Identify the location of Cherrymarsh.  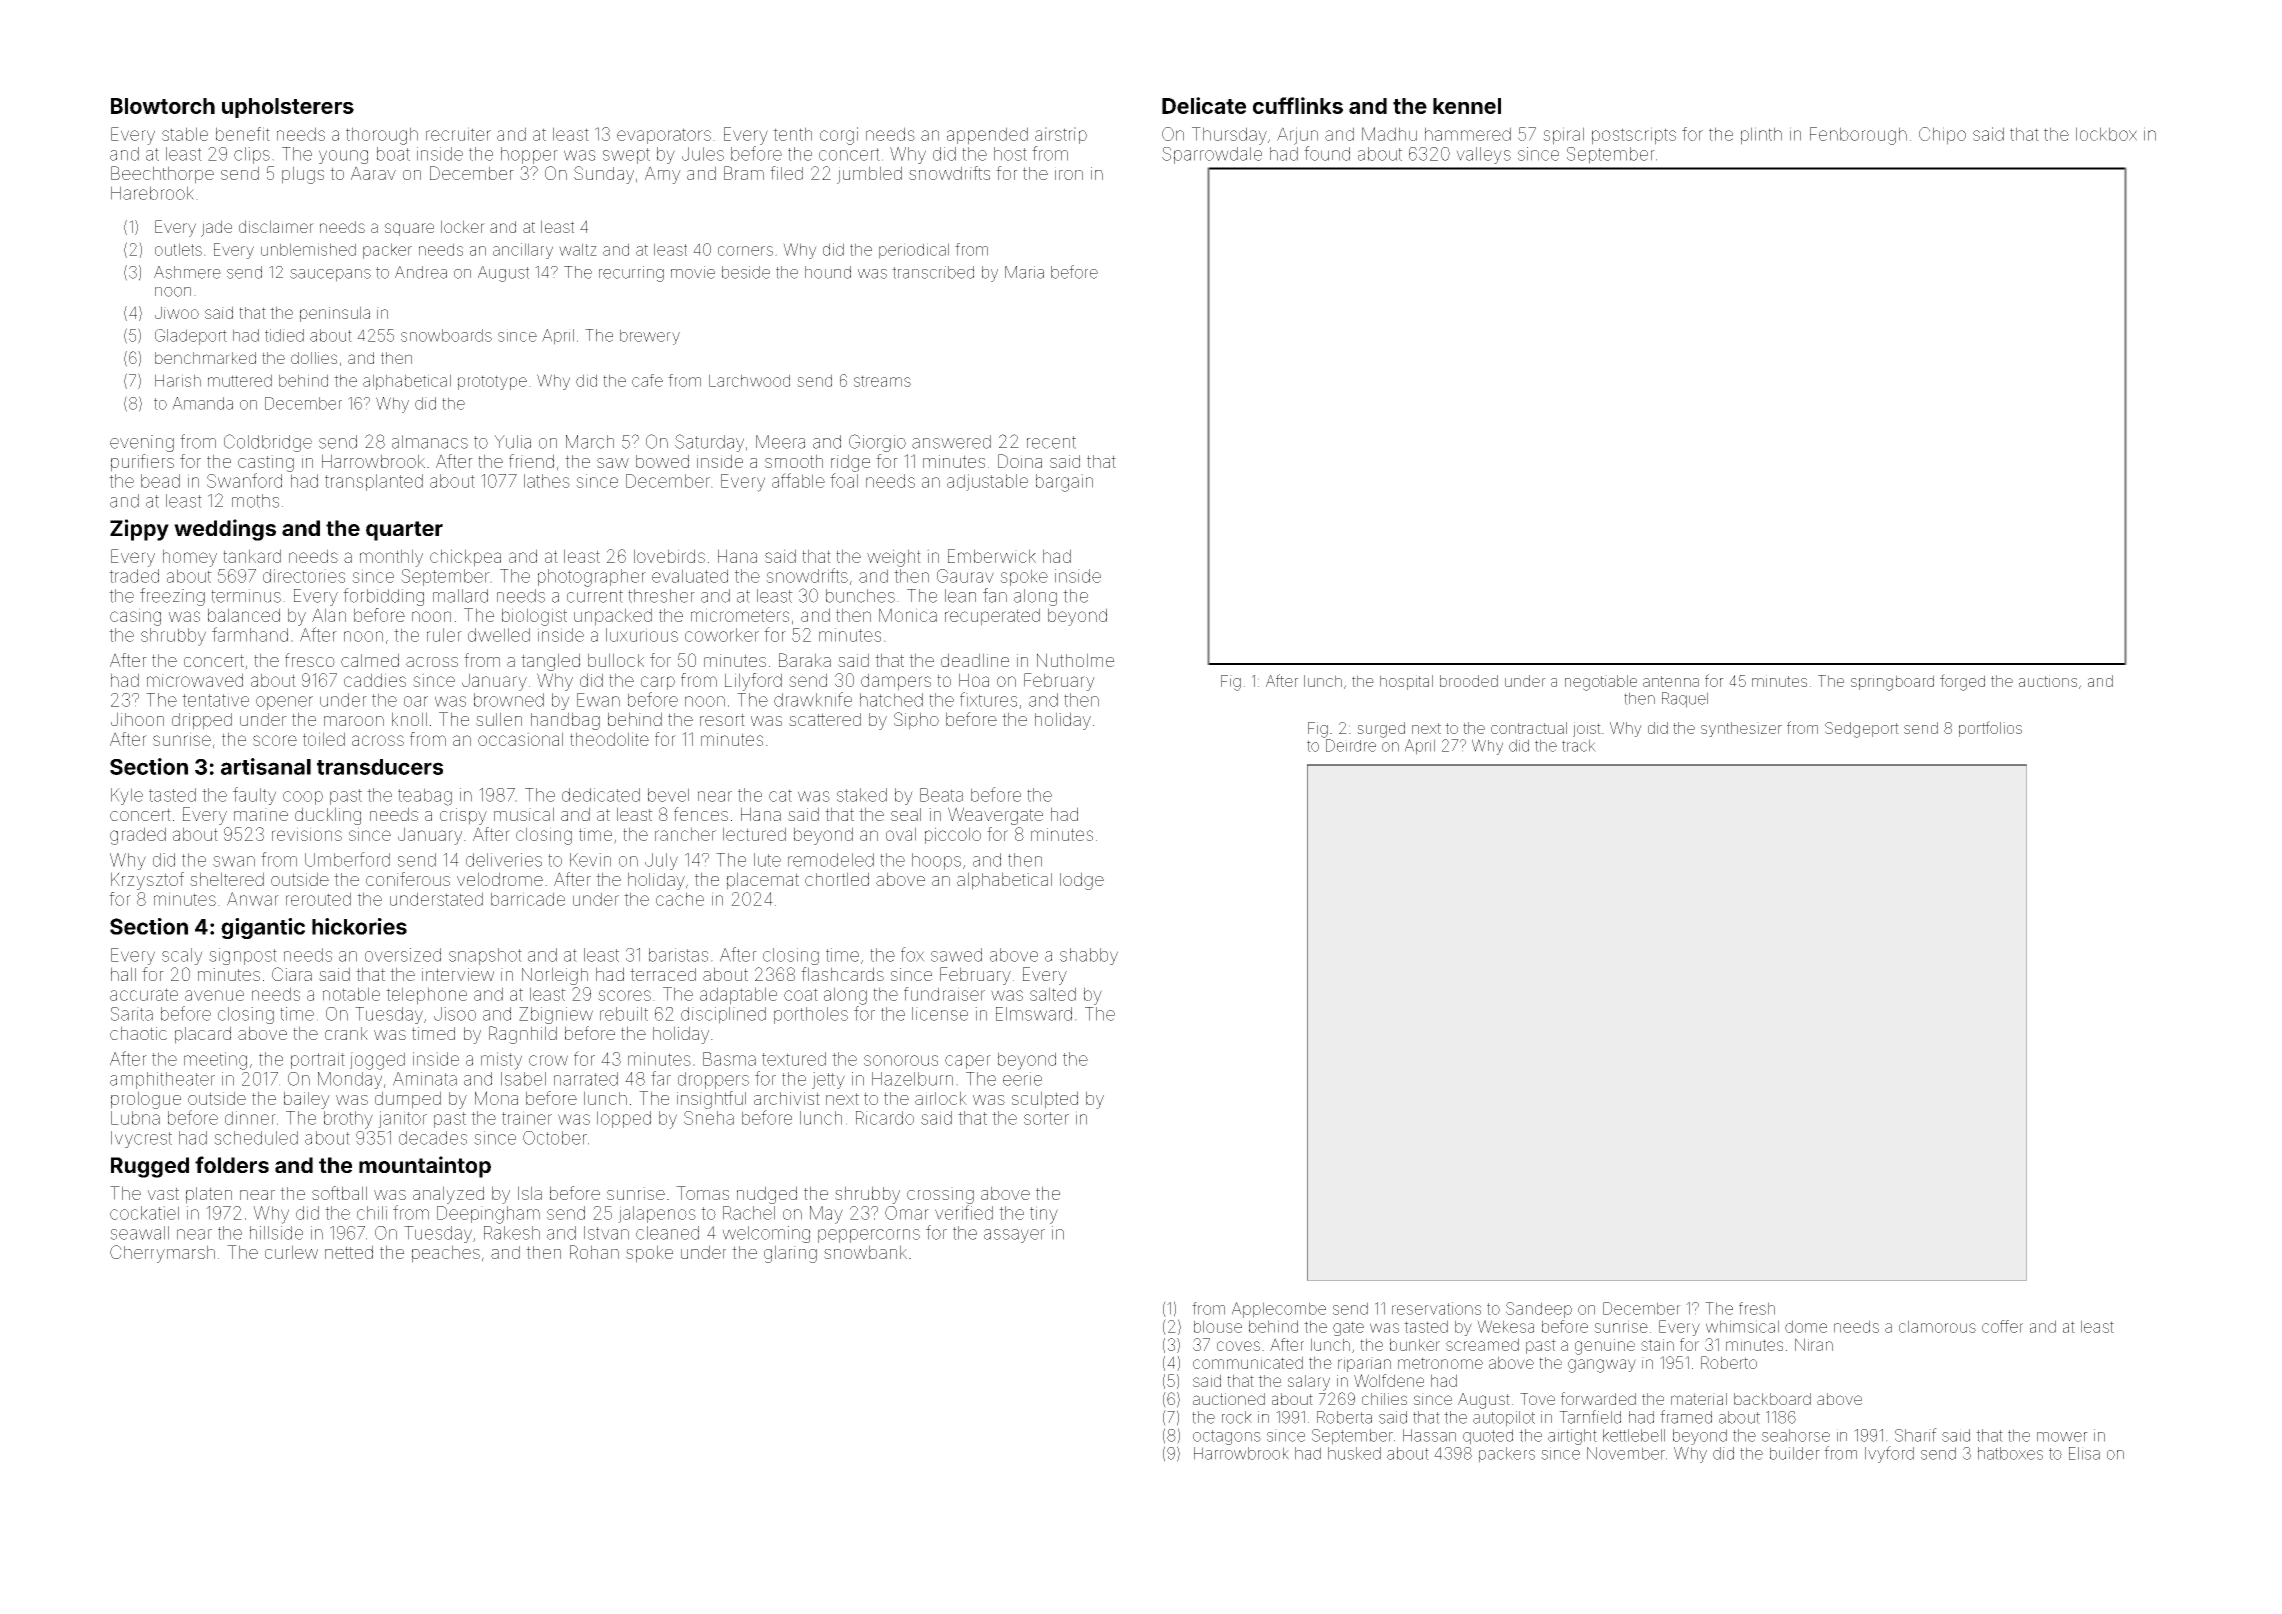
(162, 1254).
